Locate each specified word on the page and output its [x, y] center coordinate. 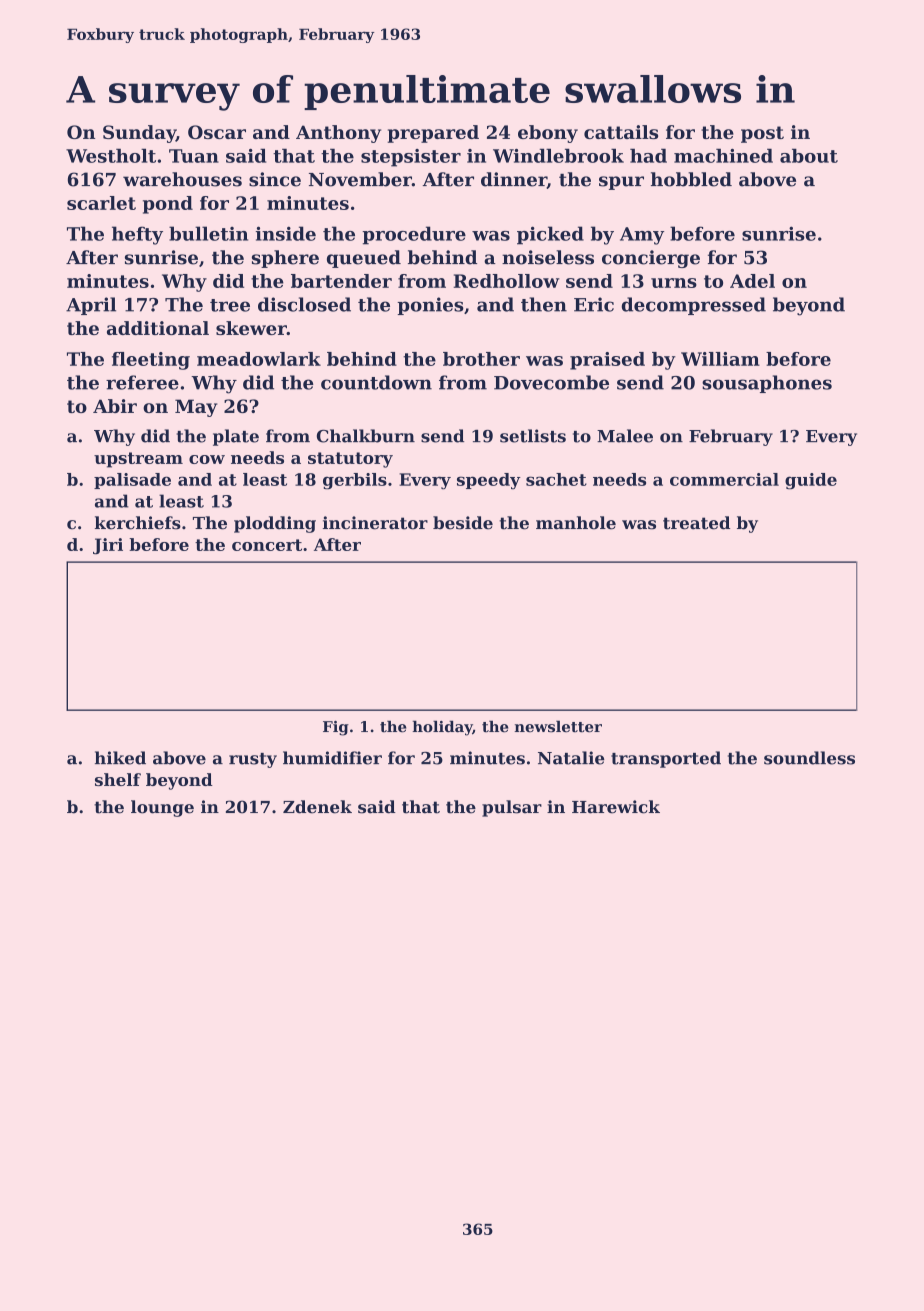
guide [811, 481]
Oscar [217, 132]
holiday [442, 728]
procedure [414, 235]
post [762, 134]
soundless [809, 758]
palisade [132, 481]
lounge [162, 808]
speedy [489, 481]
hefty [137, 235]
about [809, 156]
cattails [621, 132]
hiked [120, 758]
